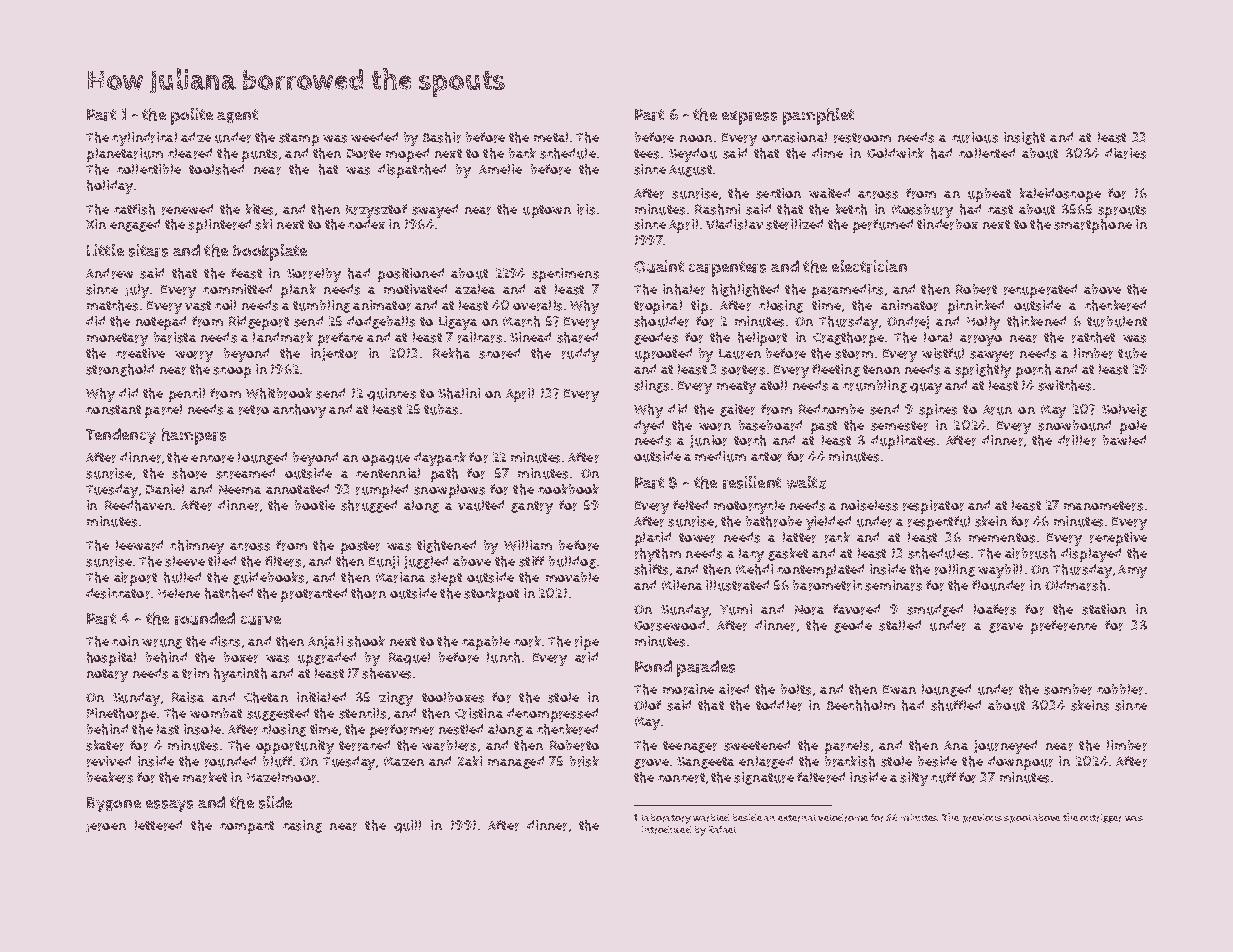  I want to click on pamphlet, so click(818, 116).
